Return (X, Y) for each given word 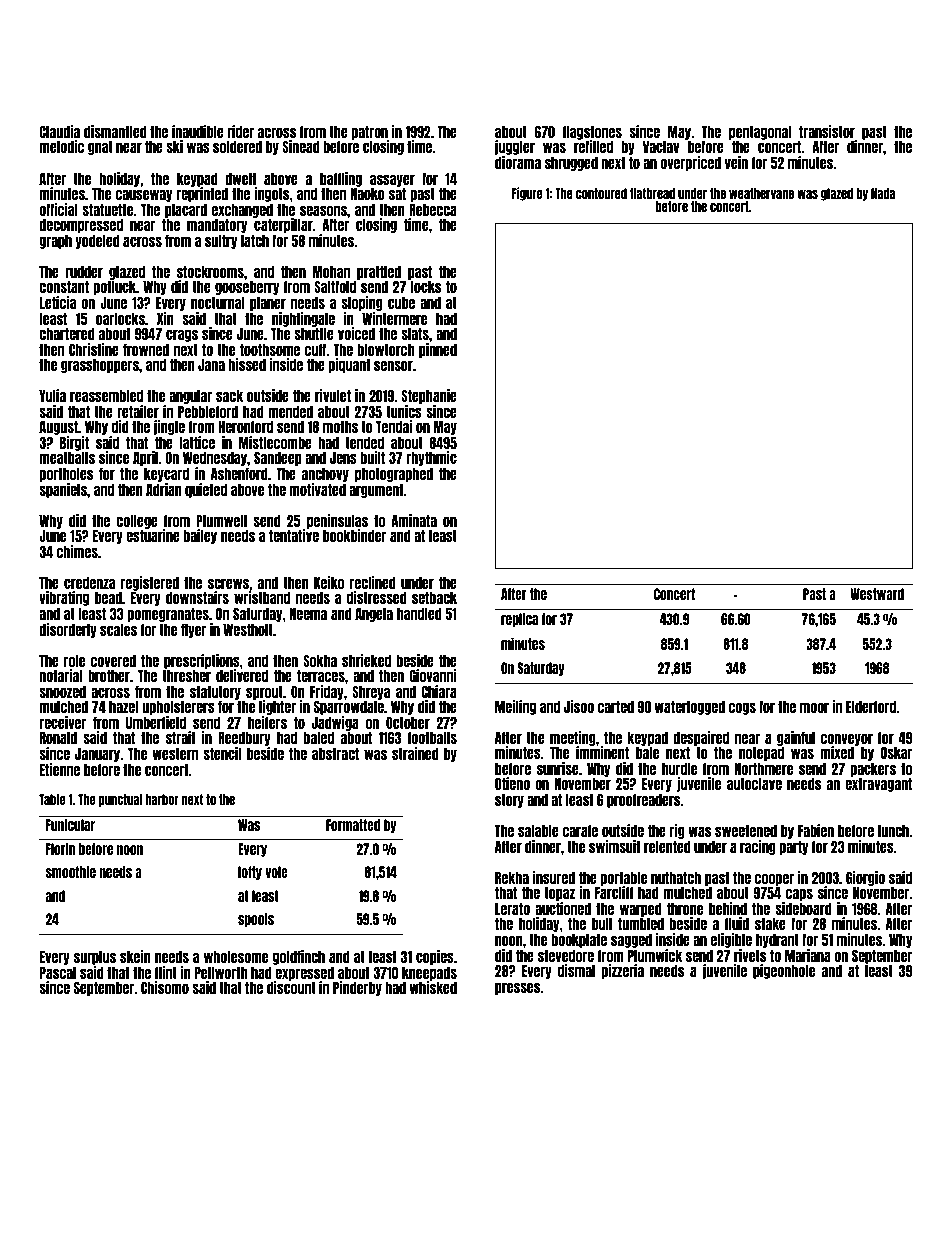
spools (256, 920)
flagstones (592, 133)
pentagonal (760, 133)
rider (240, 131)
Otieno (512, 783)
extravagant (878, 785)
